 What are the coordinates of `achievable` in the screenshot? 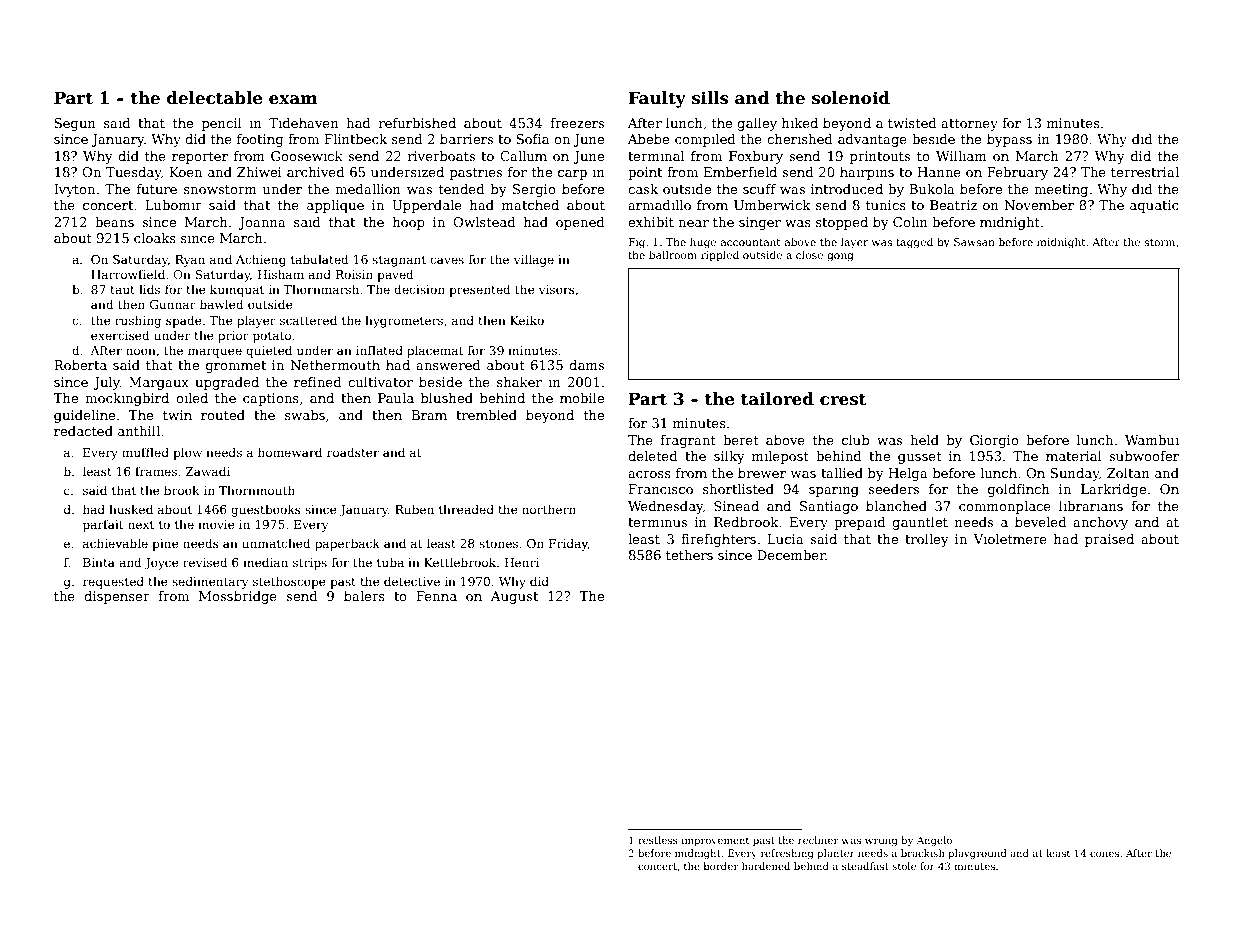 It's located at (115, 543).
